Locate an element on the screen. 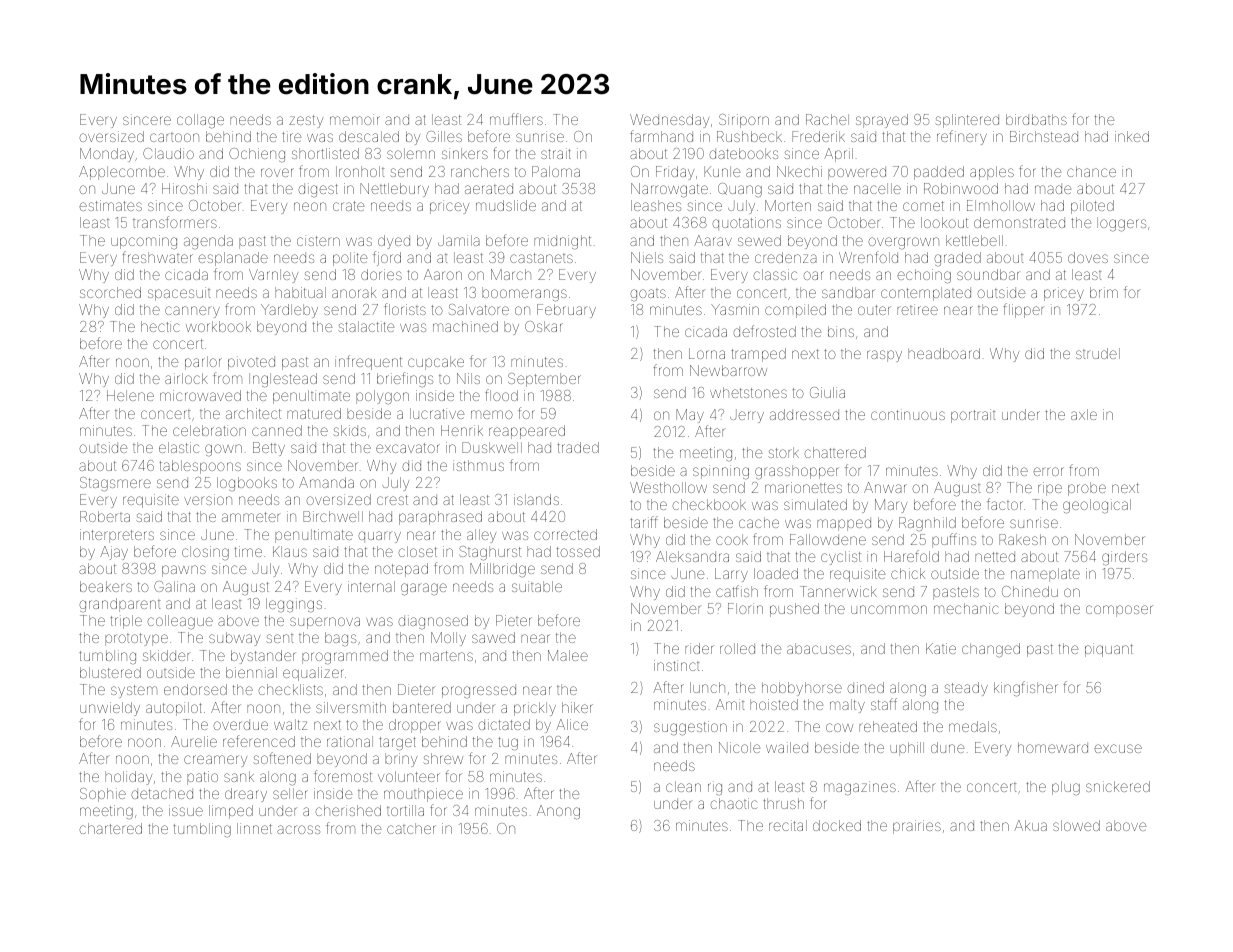 This screenshot has width=1233, height=952. cupcake is located at coordinates (436, 363).
